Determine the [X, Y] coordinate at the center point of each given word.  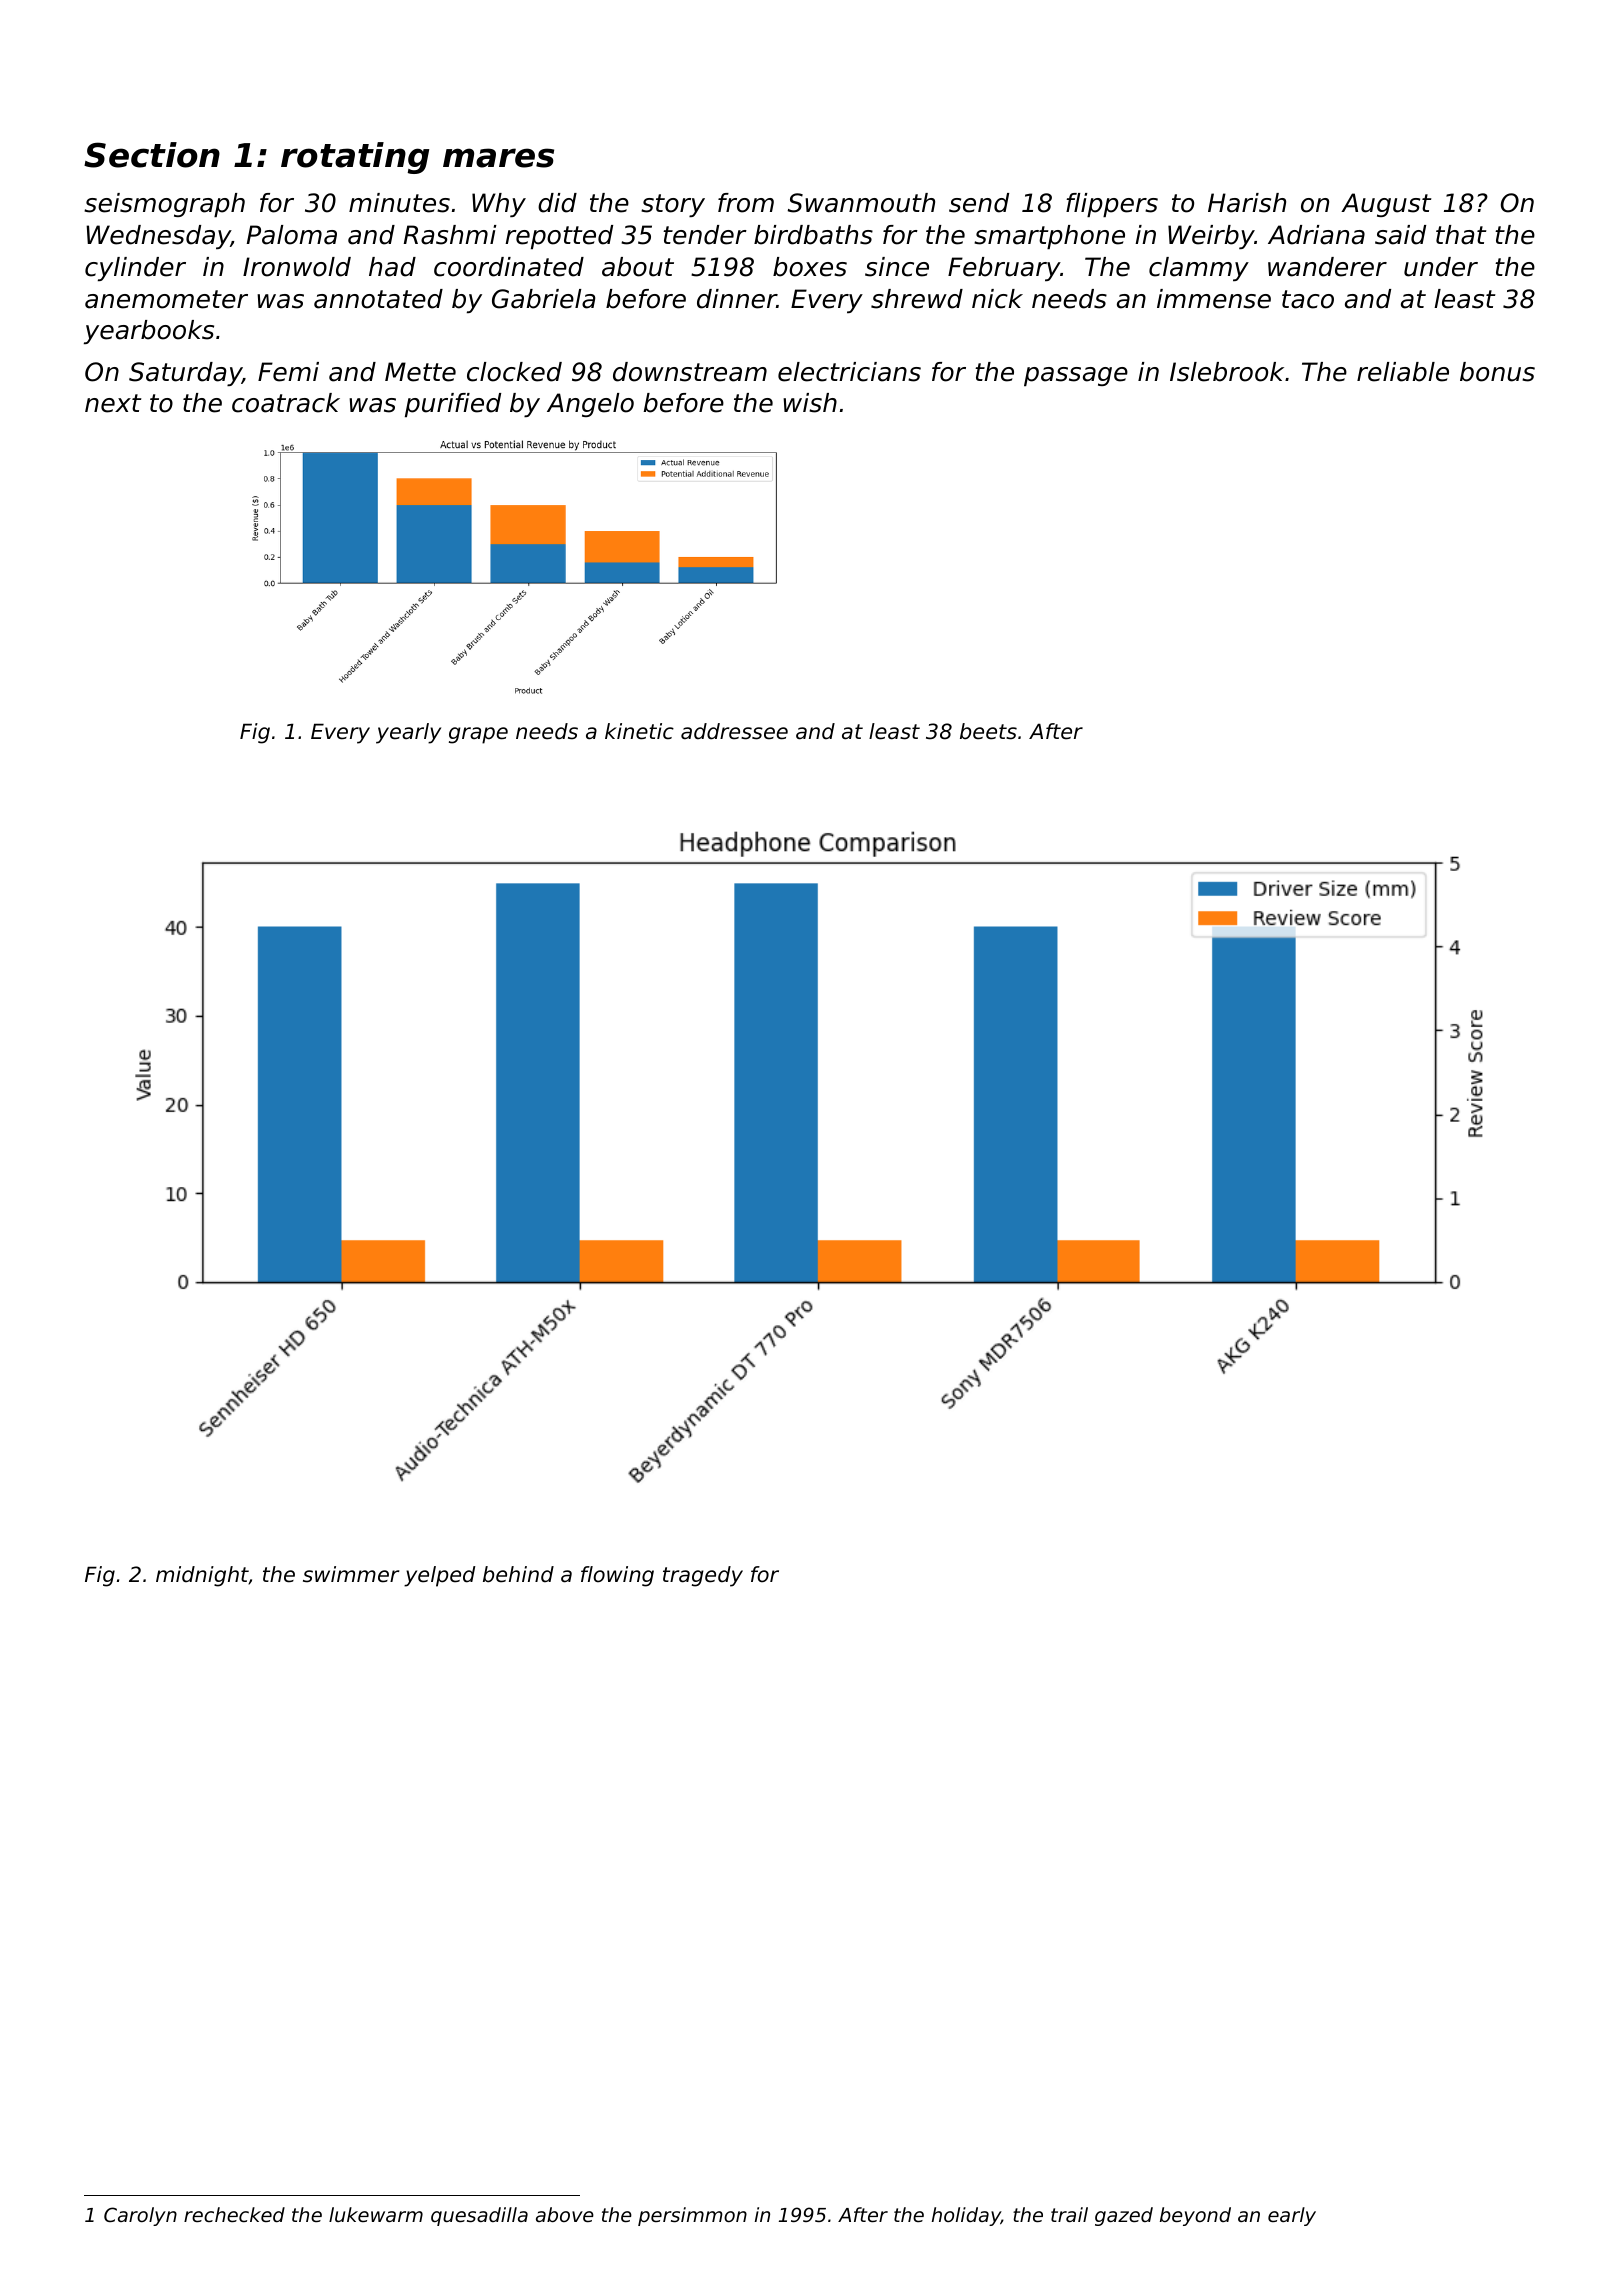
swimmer [351, 1574]
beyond [1195, 2216]
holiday [966, 2216]
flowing [617, 1576]
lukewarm [376, 2214]
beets [988, 731]
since [897, 267]
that [1461, 235]
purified [453, 405]
